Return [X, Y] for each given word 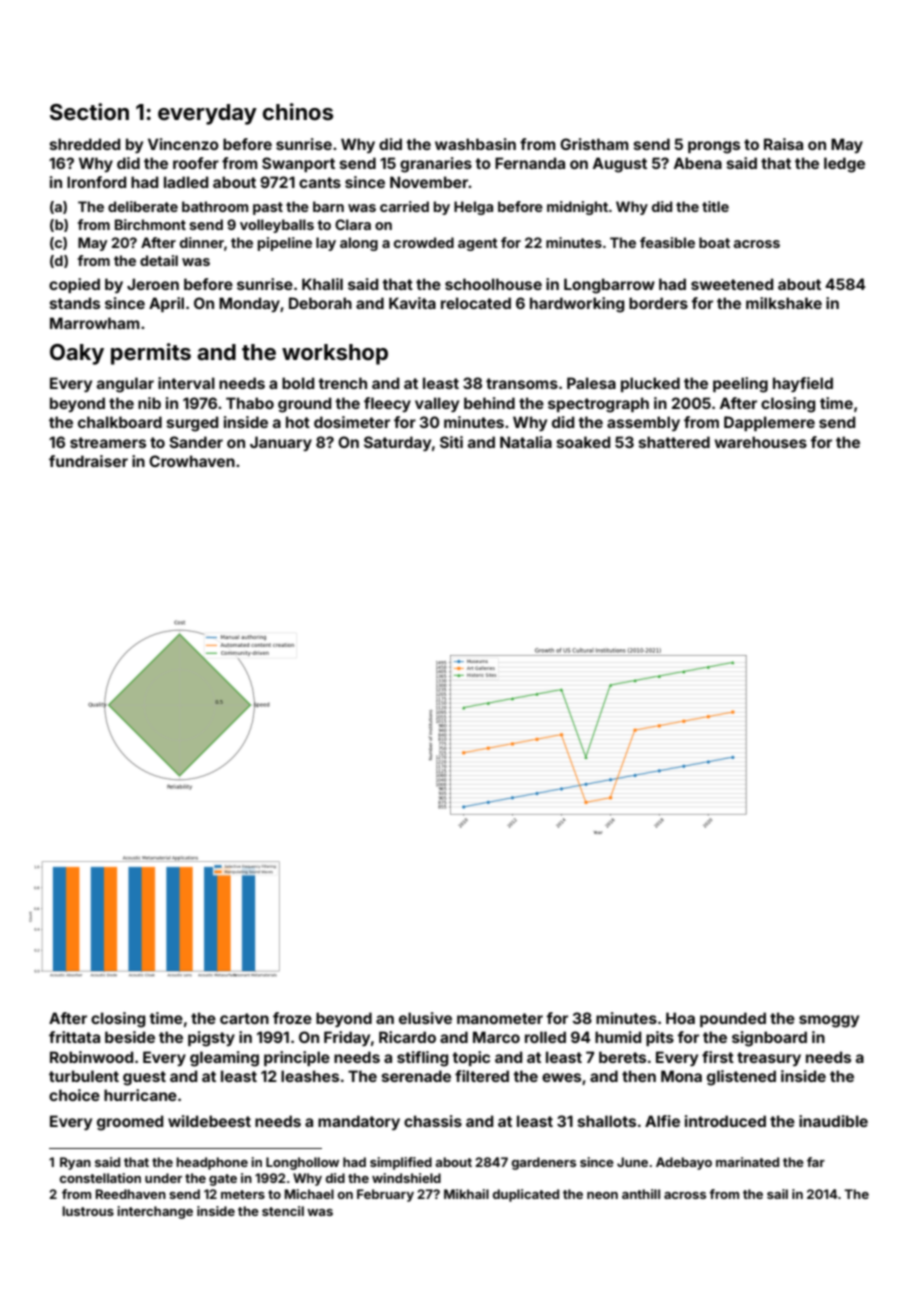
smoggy [829, 1021]
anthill [641, 1194]
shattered [674, 442]
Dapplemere [769, 423]
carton [244, 1018]
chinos [298, 111]
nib [149, 403]
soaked [583, 442]
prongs [714, 147]
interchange [155, 1212]
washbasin [475, 144]
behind [489, 403]
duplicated [526, 1195]
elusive [425, 1018]
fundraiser [88, 461]
